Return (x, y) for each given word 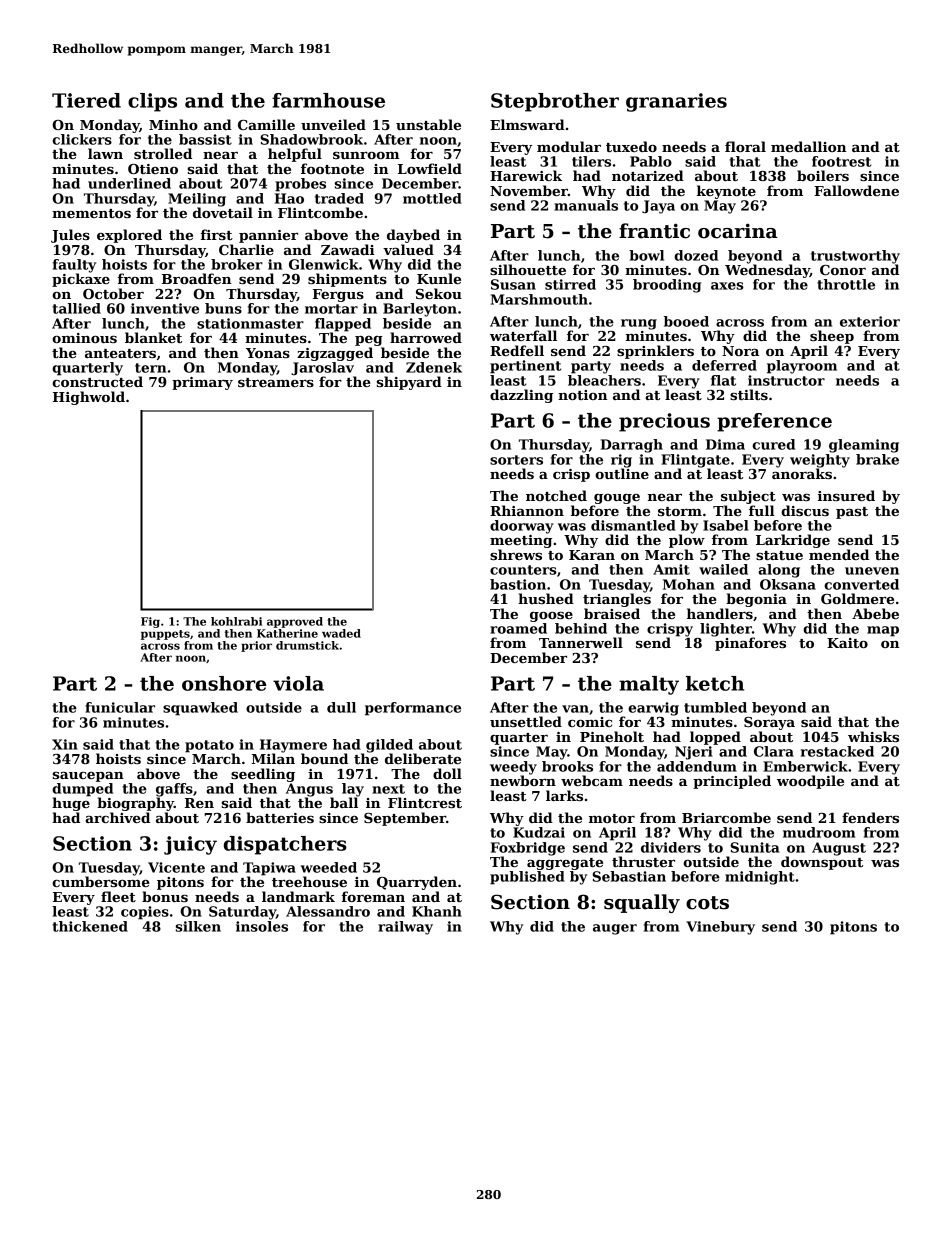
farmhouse (328, 100)
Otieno (153, 169)
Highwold (89, 398)
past (852, 513)
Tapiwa (269, 869)
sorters (516, 460)
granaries (676, 102)
